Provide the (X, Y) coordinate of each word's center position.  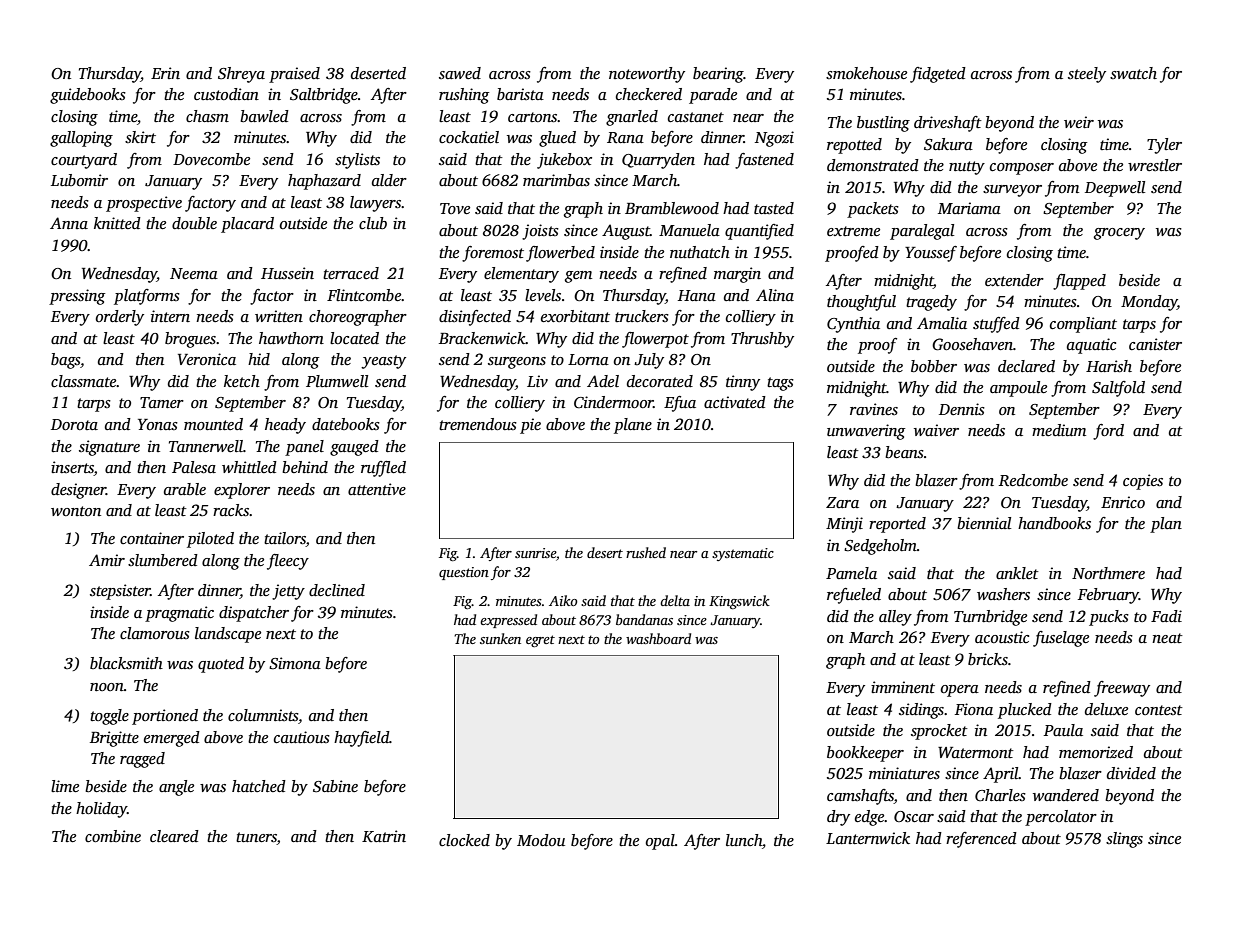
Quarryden (658, 161)
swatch (1133, 73)
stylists (357, 161)
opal (660, 842)
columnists (263, 715)
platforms (147, 297)
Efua (680, 404)
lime (65, 786)
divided (1131, 773)
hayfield (361, 739)
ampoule (1018, 389)
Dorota (74, 424)
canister (1155, 344)
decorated (660, 381)
